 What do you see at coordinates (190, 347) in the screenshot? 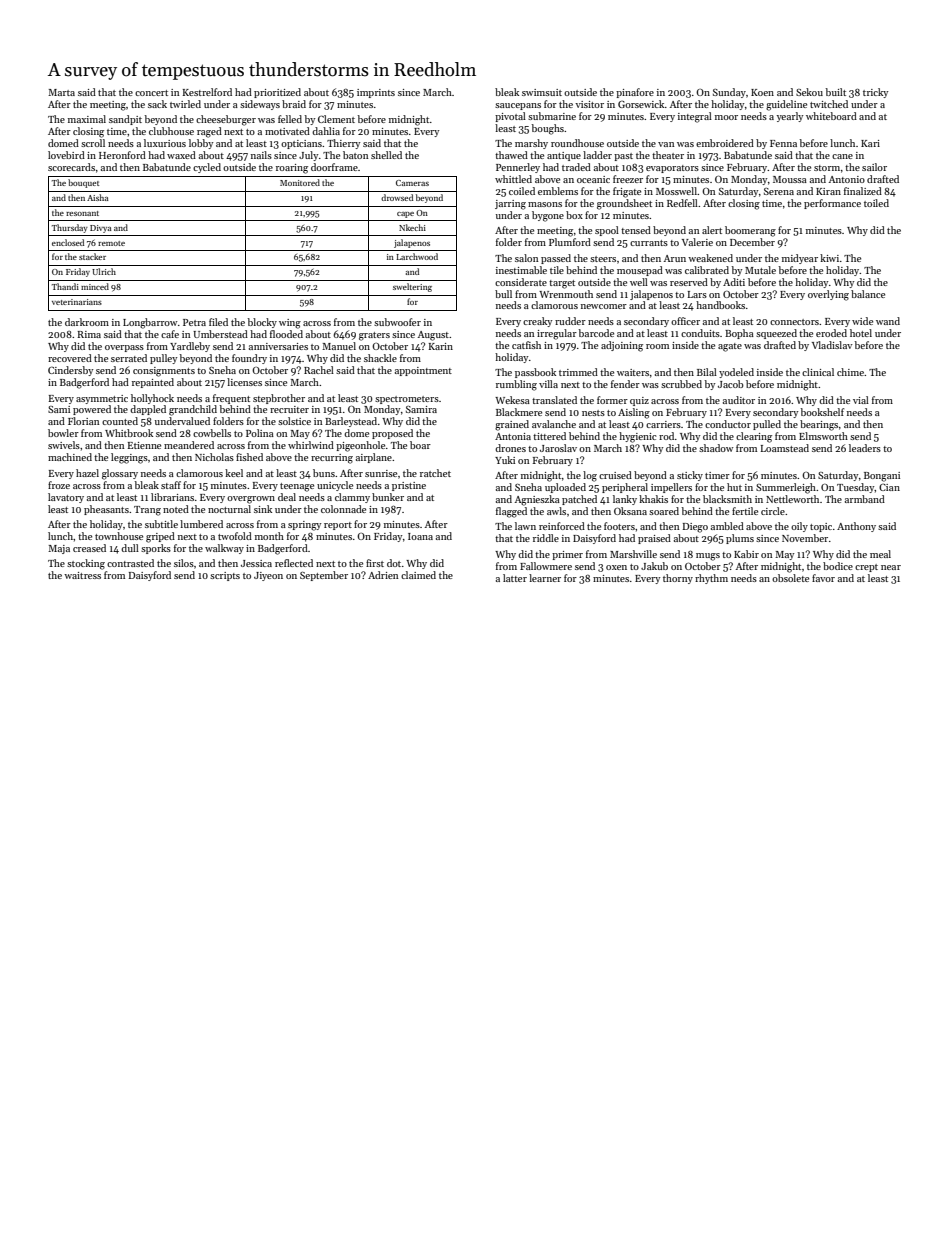
I see `Yardleby` at bounding box center [190, 347].
